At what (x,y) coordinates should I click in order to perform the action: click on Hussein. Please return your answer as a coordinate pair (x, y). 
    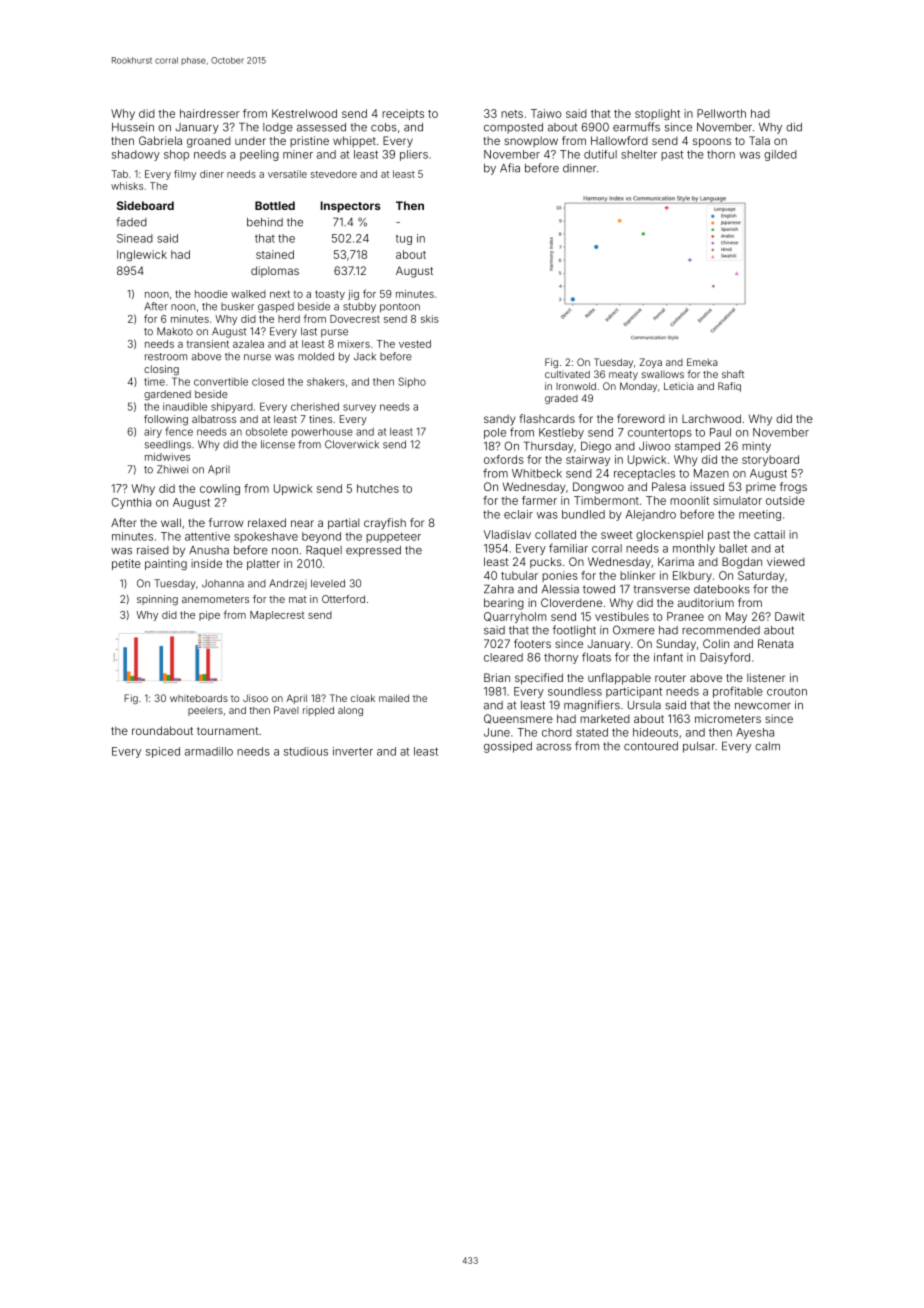
    Looking at the image, I should click on (133, 127).
